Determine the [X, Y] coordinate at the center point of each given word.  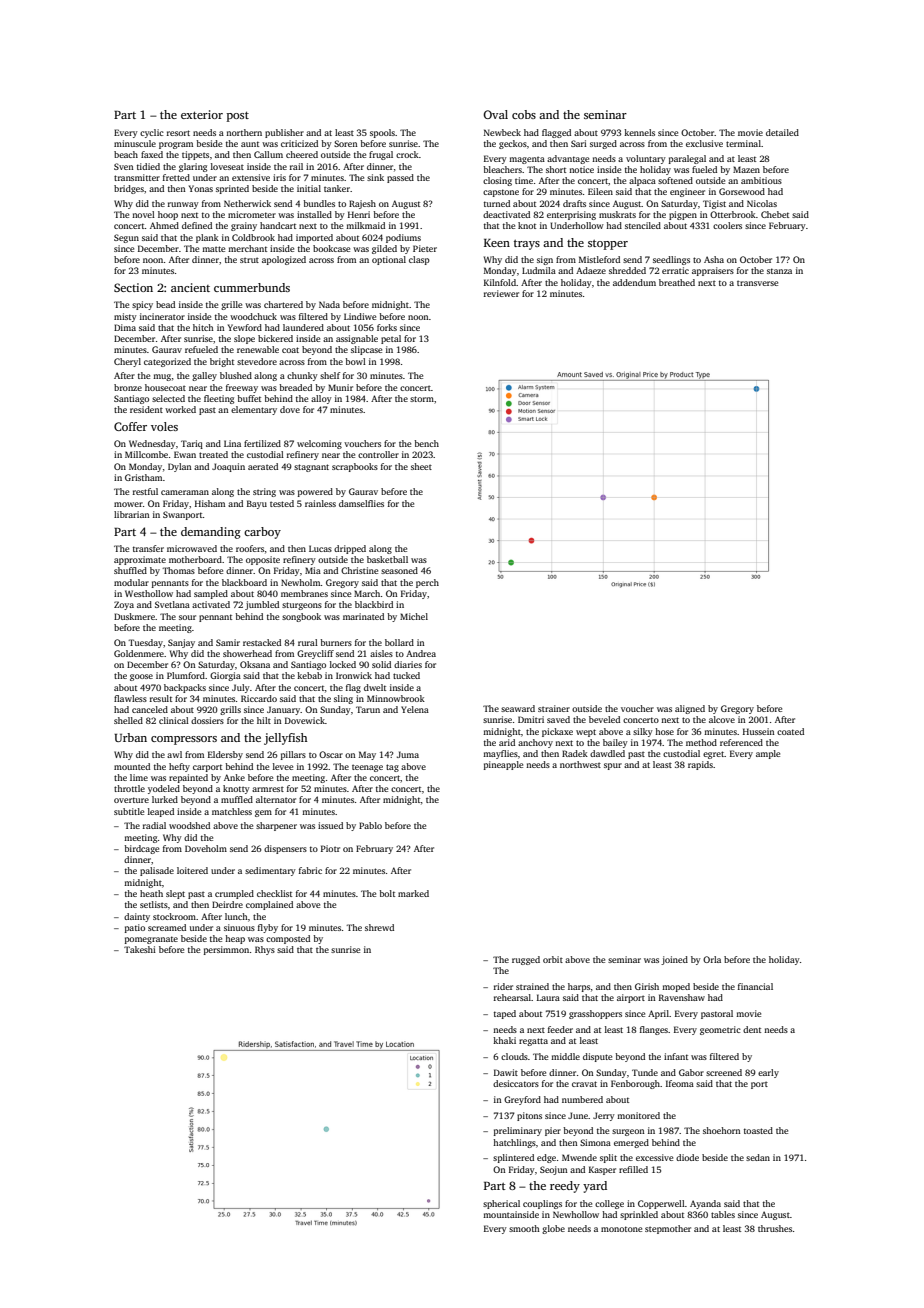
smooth [524, 1228]
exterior [202, 114]
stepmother [668, 1229]
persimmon [227, 950]
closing [497, 181]
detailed [782, 132]
